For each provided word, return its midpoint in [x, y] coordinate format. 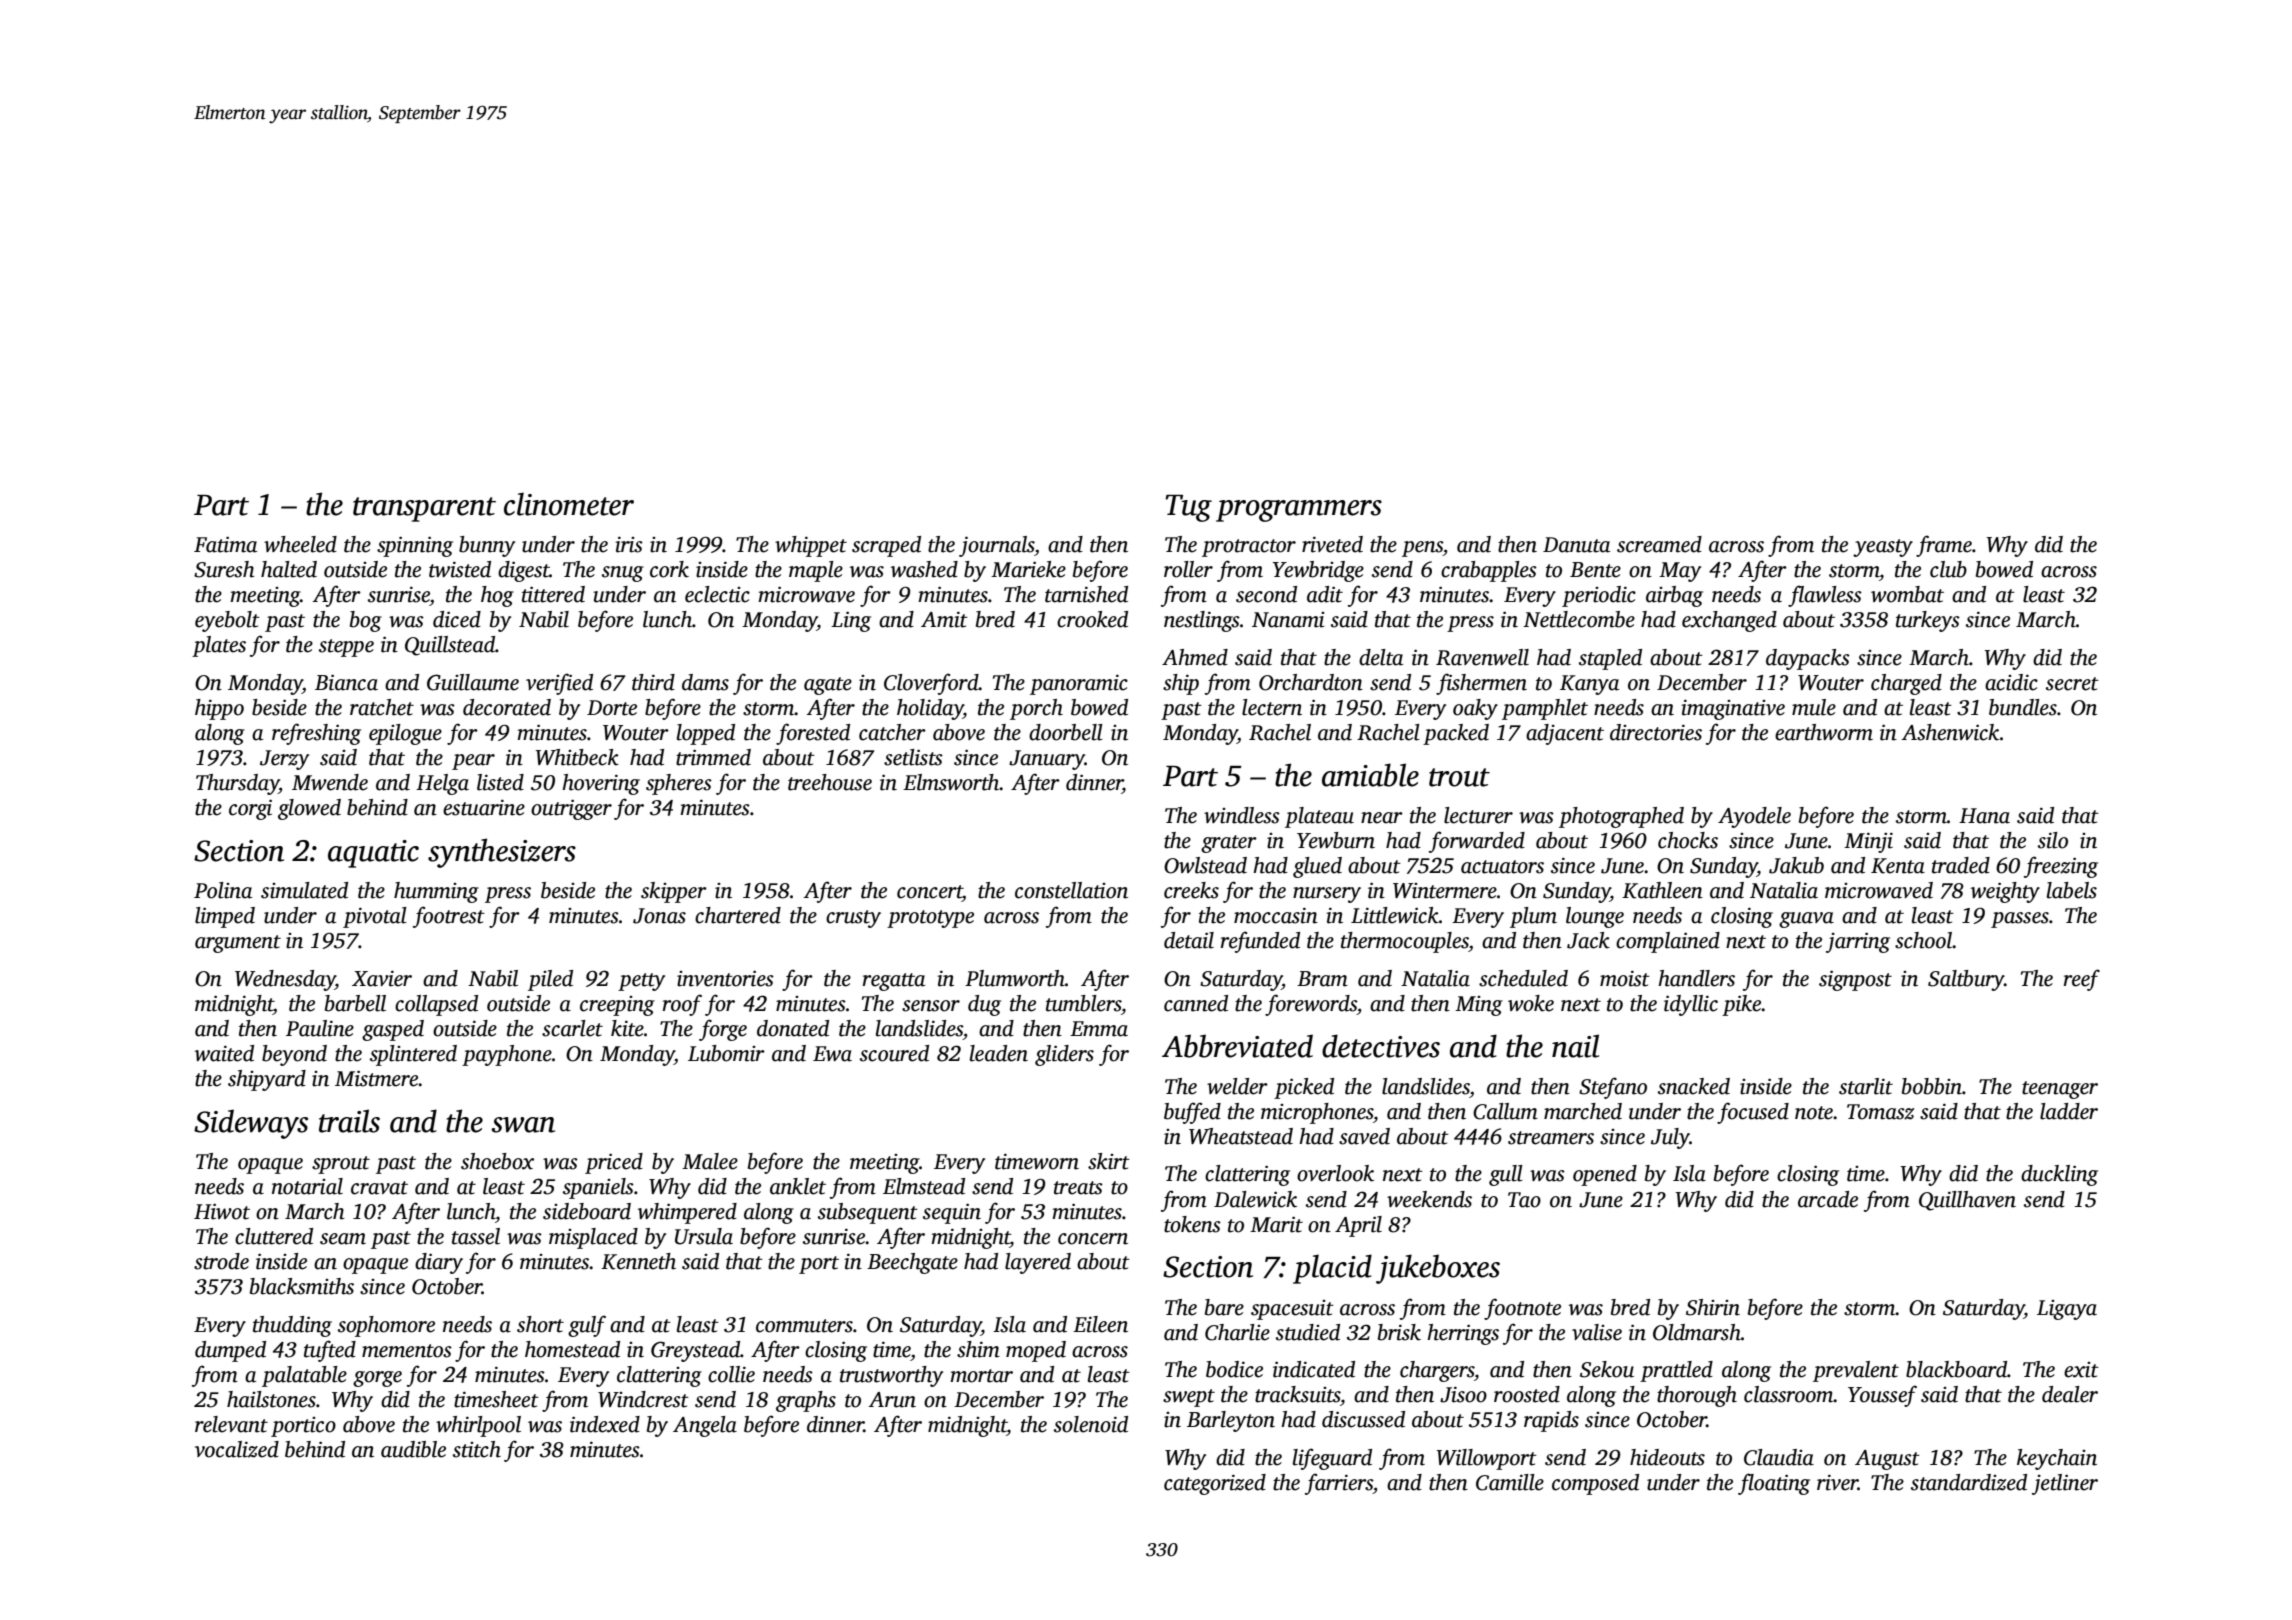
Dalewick [1255, 1199]
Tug [1188, 508]
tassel [476, 1236]
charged [1906, 684]
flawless [1825, 596]
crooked [1092, 619]
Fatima [225, 544]
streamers [1551, 1138]
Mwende [330, 782]
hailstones [271, 1399]
